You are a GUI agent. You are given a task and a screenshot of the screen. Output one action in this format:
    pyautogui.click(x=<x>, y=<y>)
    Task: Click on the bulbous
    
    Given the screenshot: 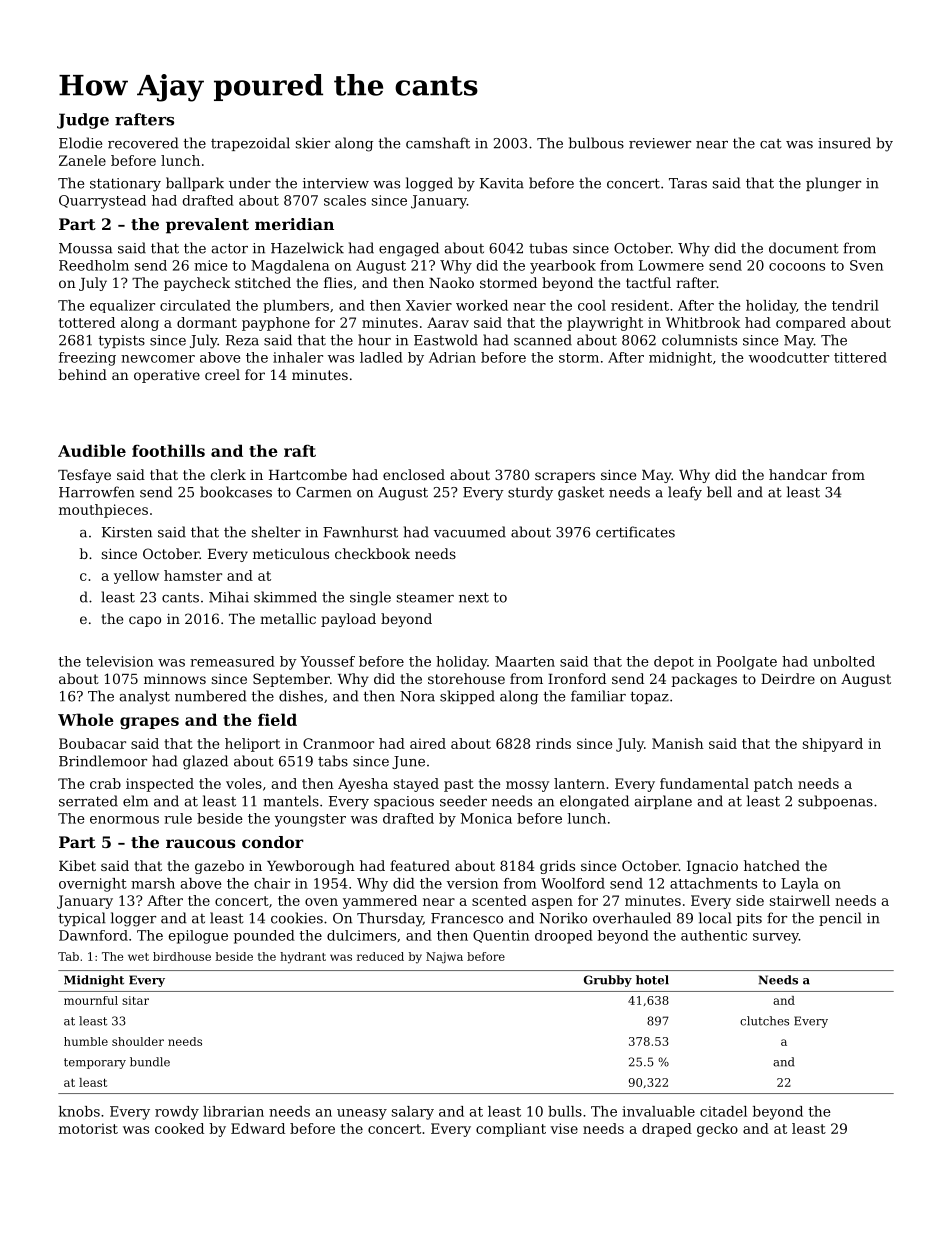 What is the action you would take?
    pyautogui.click(x=596, y=143)
